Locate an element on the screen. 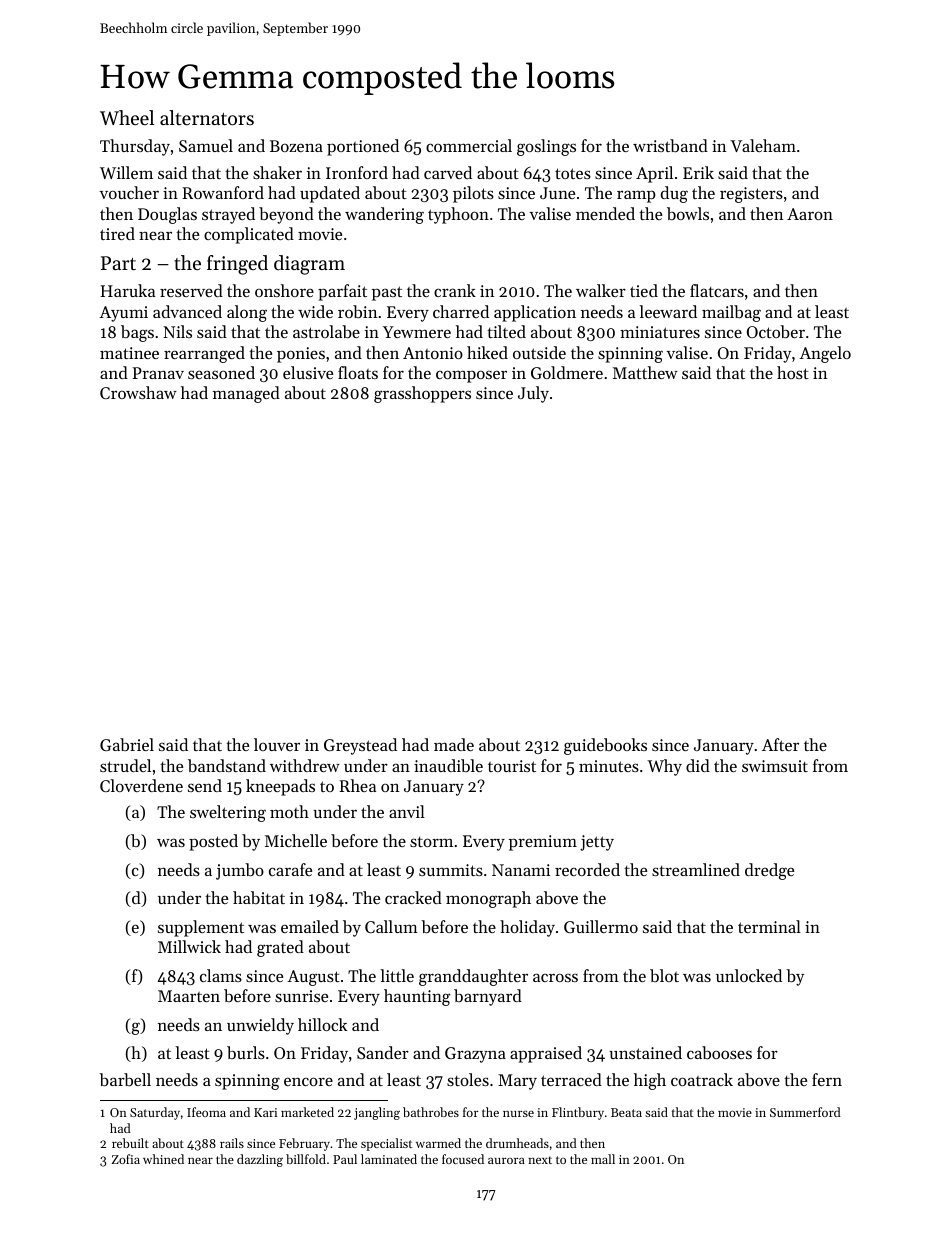 This screenshot has height=1233, width=952. grasshoppers is located at coordinates (422, 394).
